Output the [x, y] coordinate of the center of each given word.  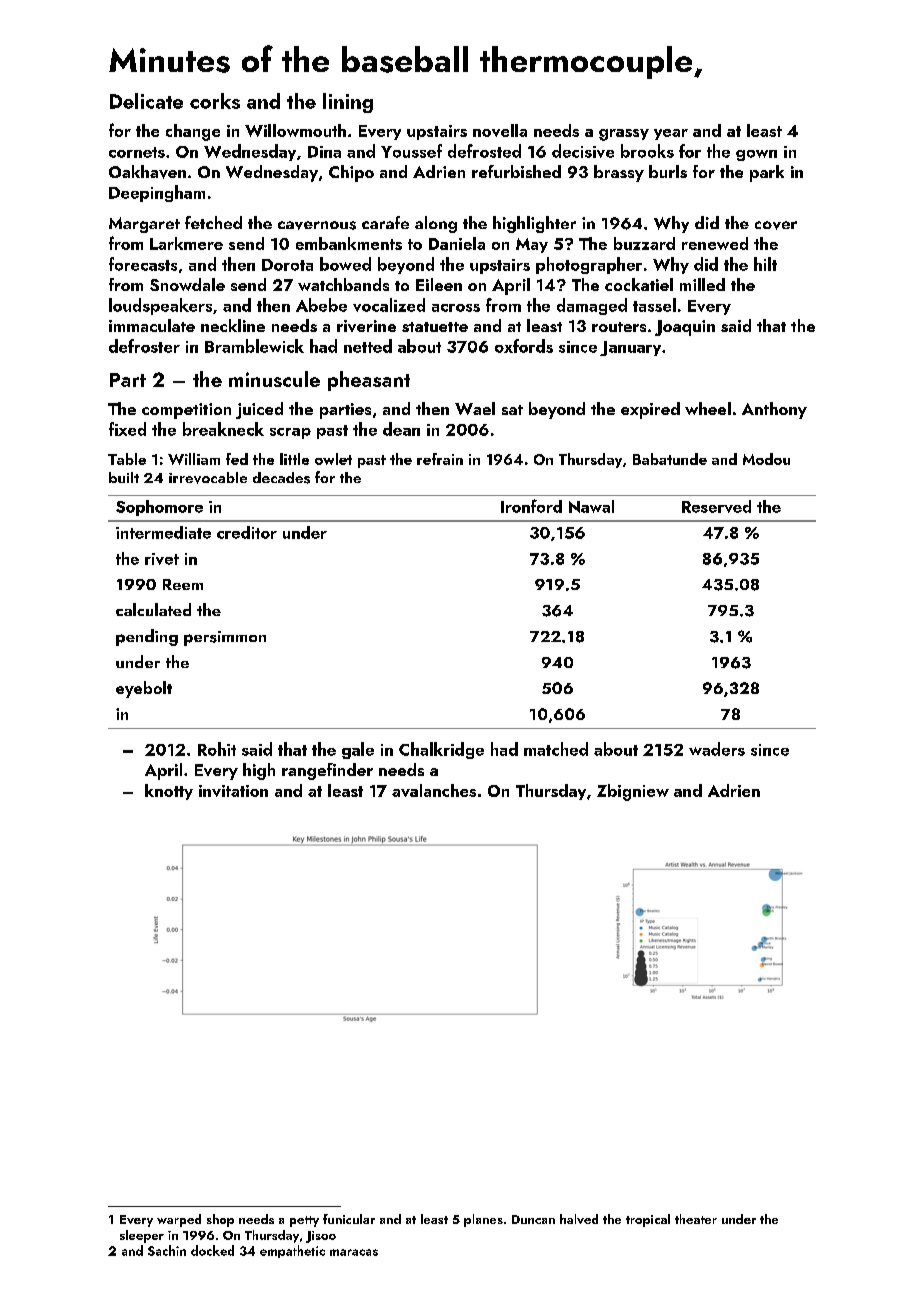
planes [483, 1220]
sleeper [142, 1236]
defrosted [484, 151]
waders [717, 749]
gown [756, 155]
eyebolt [144, 689]
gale [358, 750]
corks [215, 101]
